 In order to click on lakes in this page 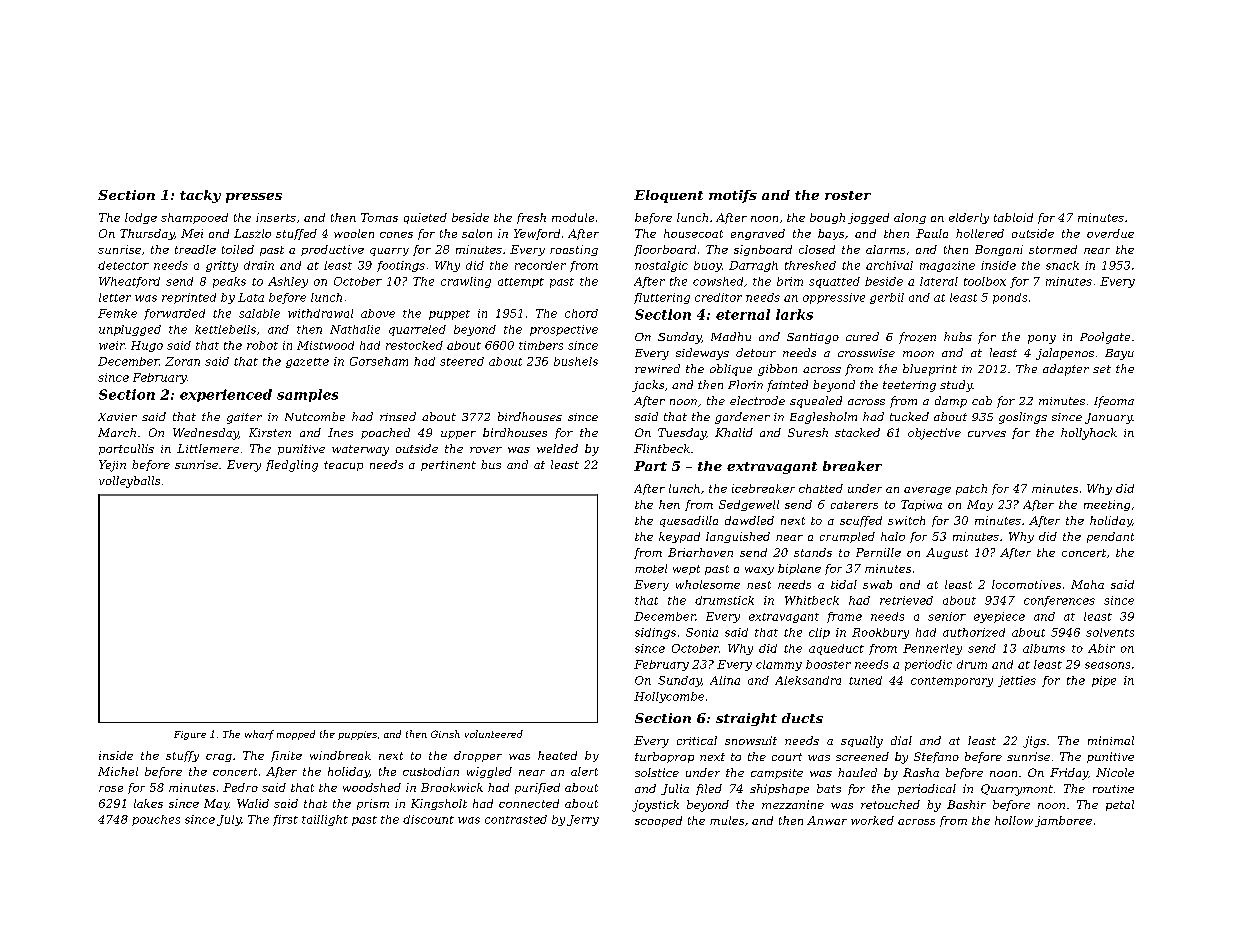, I will do `click(148, 803)`.
